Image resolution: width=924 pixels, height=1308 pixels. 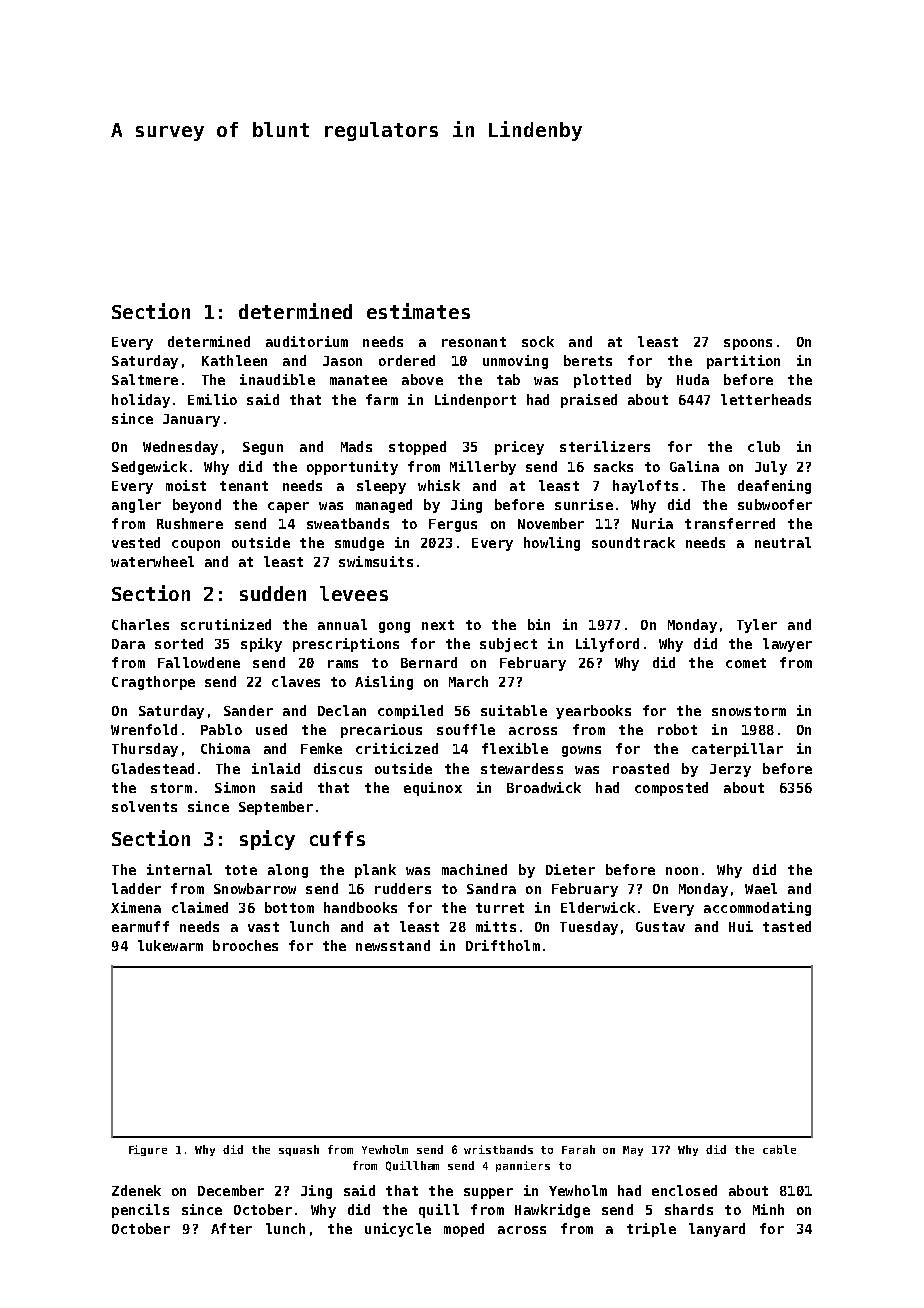 I want to click on lanyard, so click(x=717, y=1230).
